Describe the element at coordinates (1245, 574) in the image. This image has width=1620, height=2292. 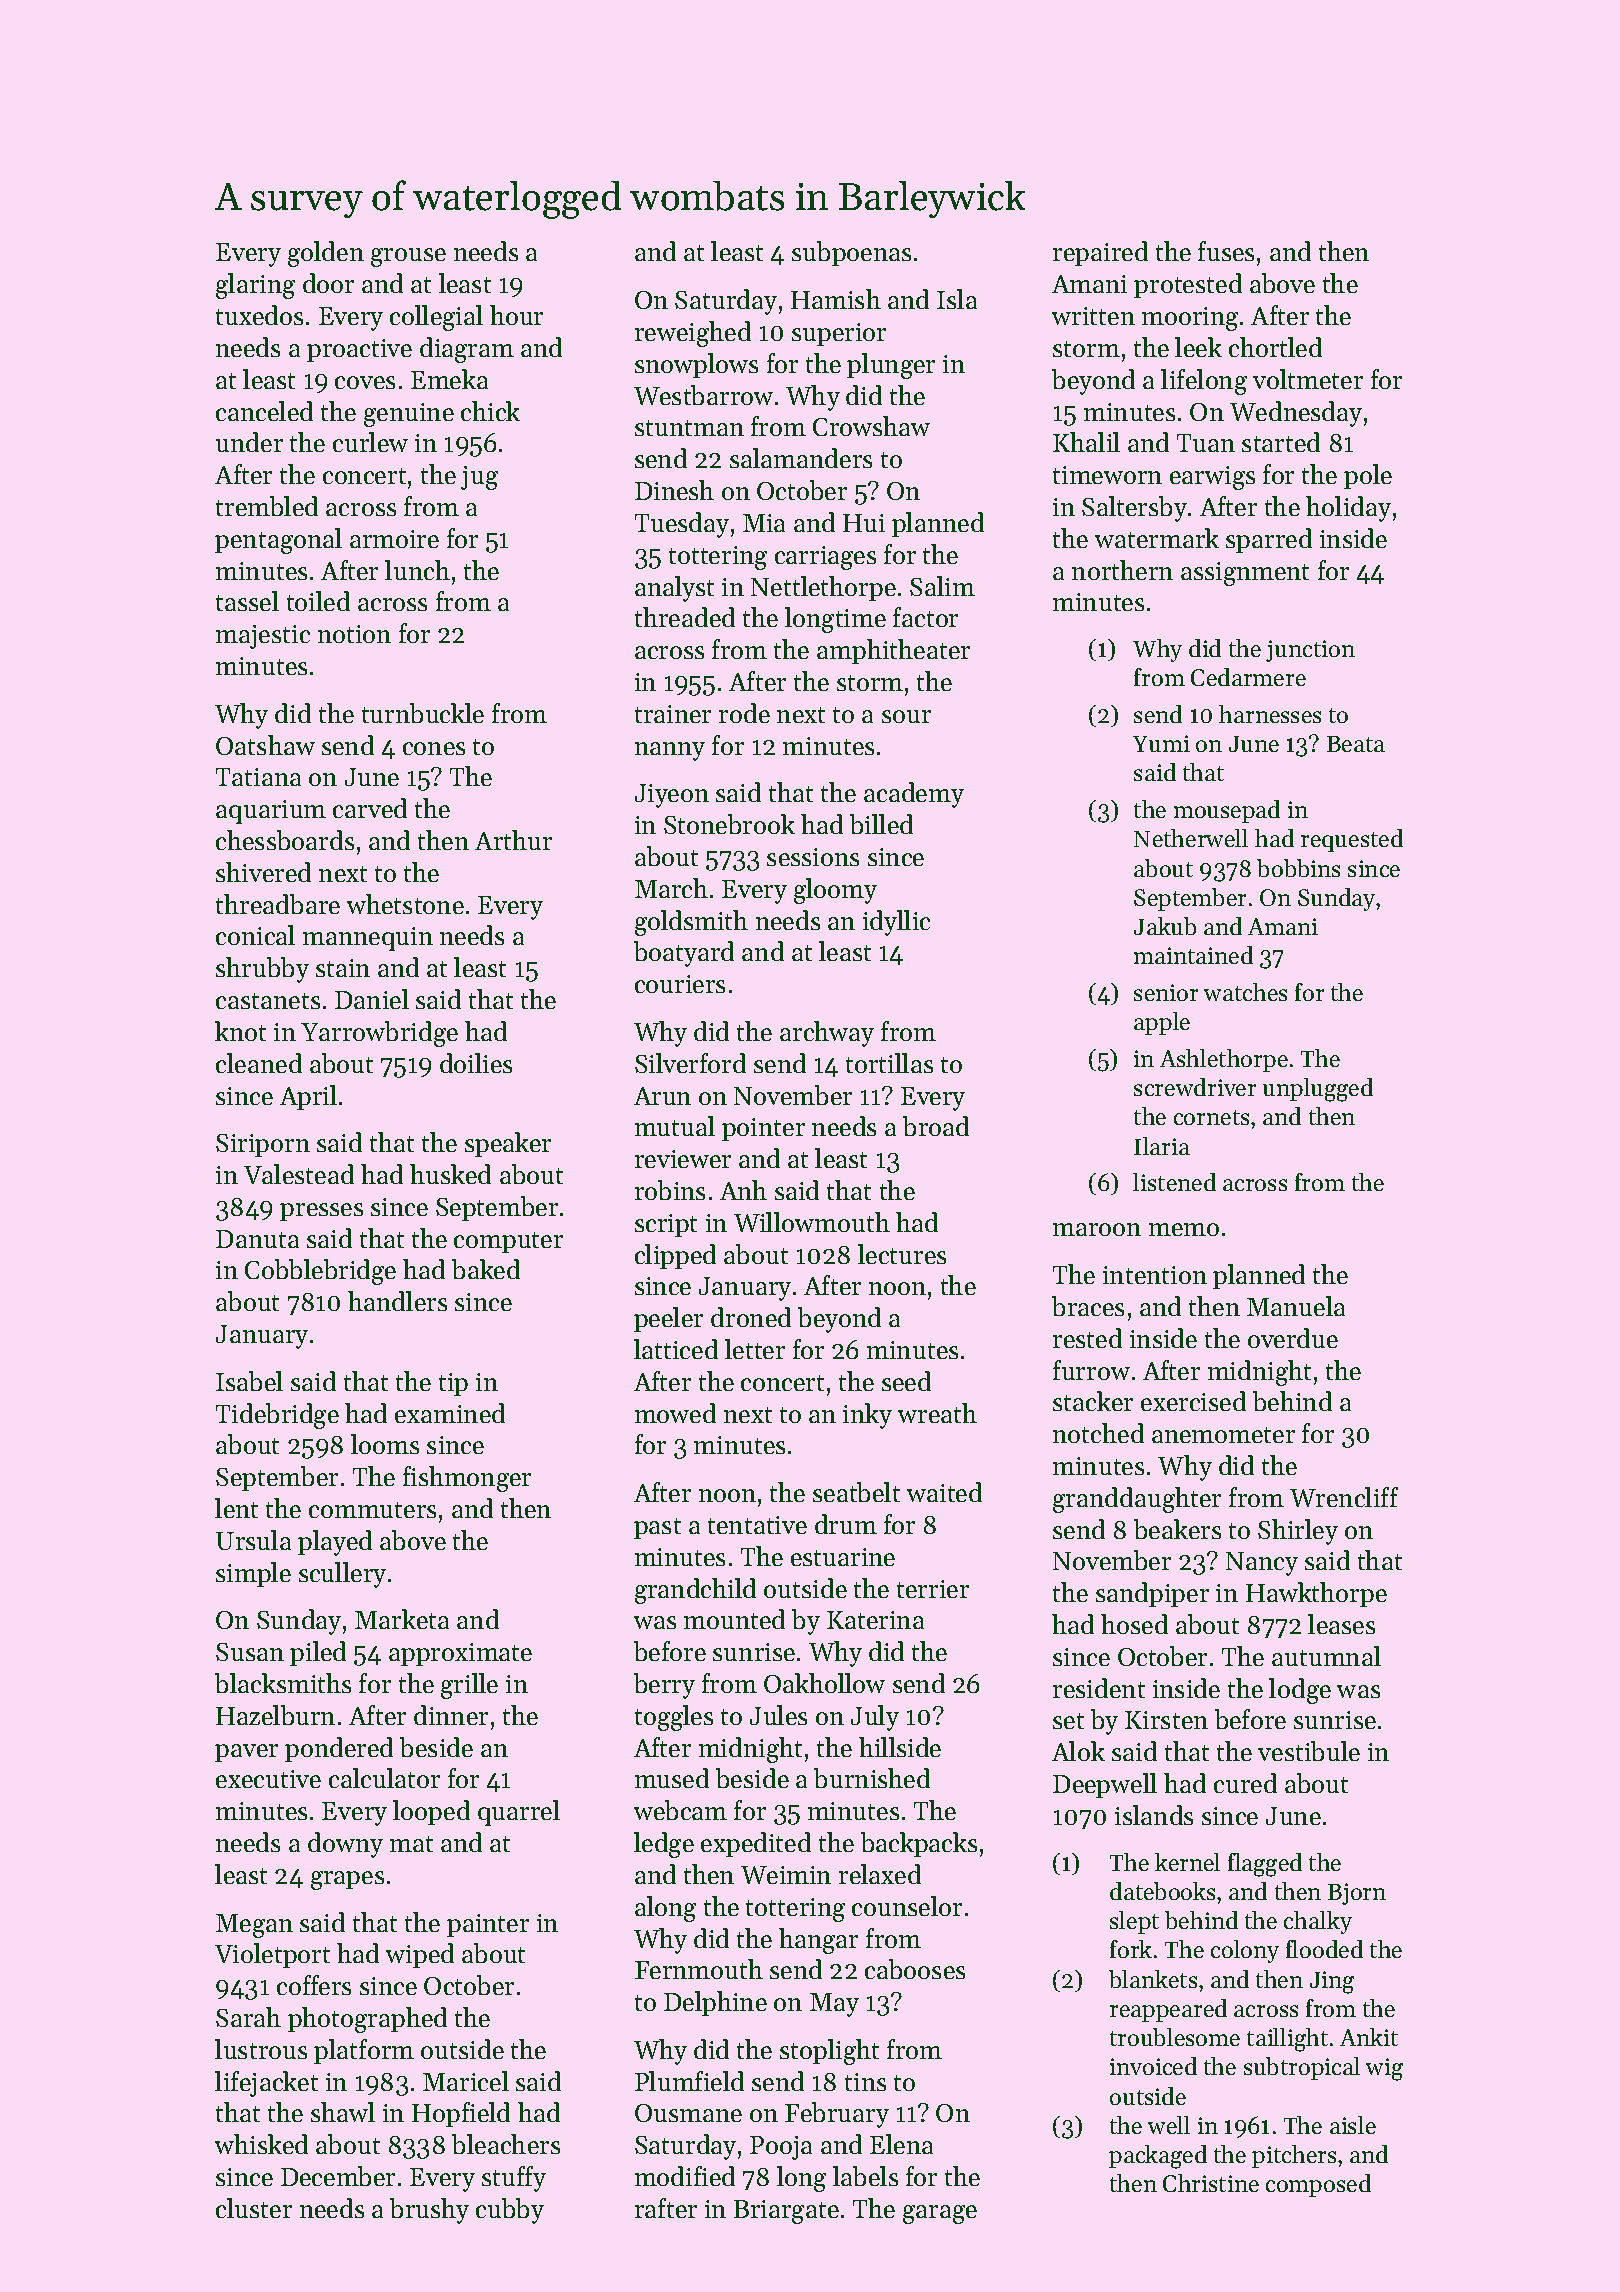
I see `assignment` at that location.
